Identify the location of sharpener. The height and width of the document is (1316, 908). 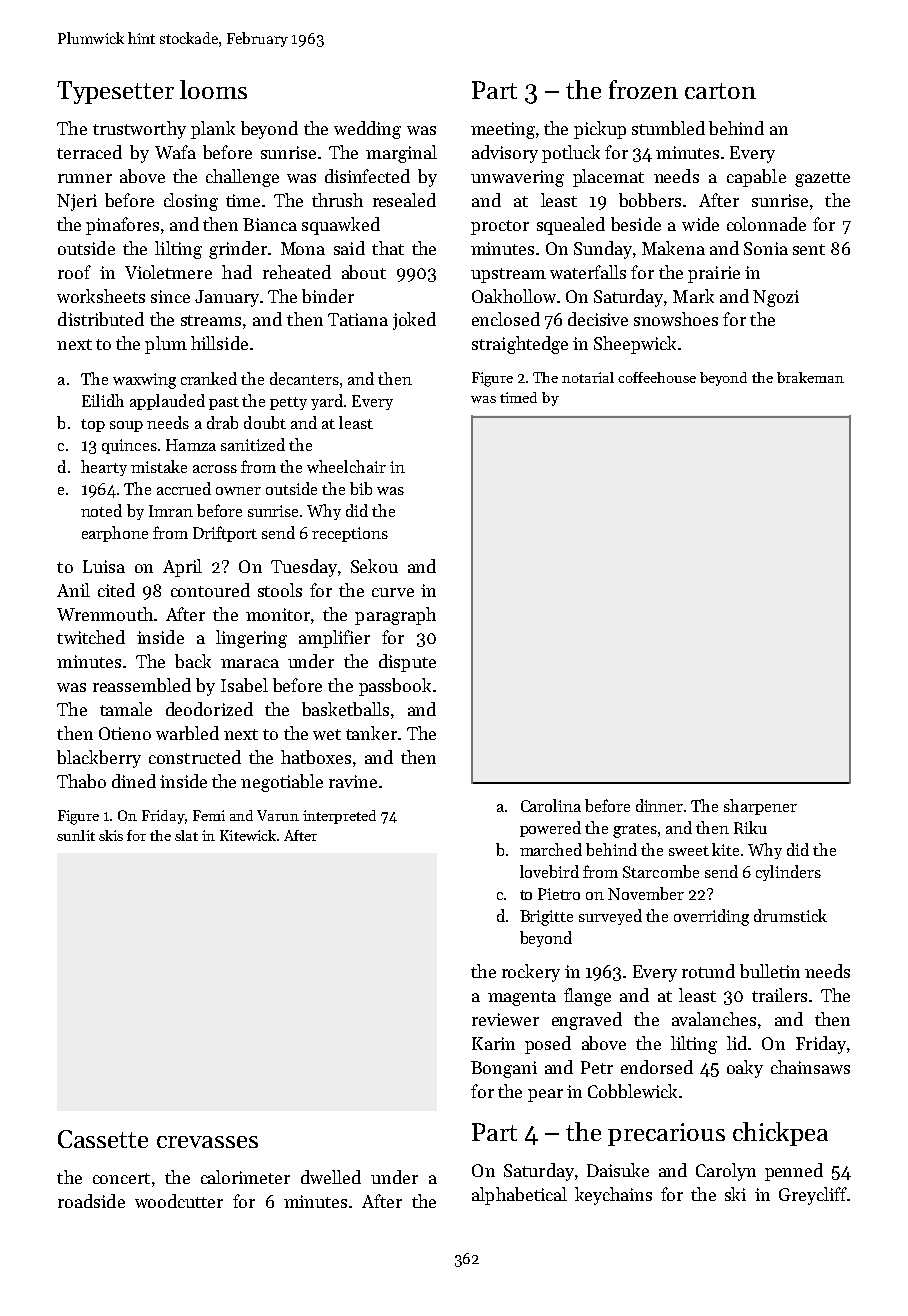
(760, 807).
